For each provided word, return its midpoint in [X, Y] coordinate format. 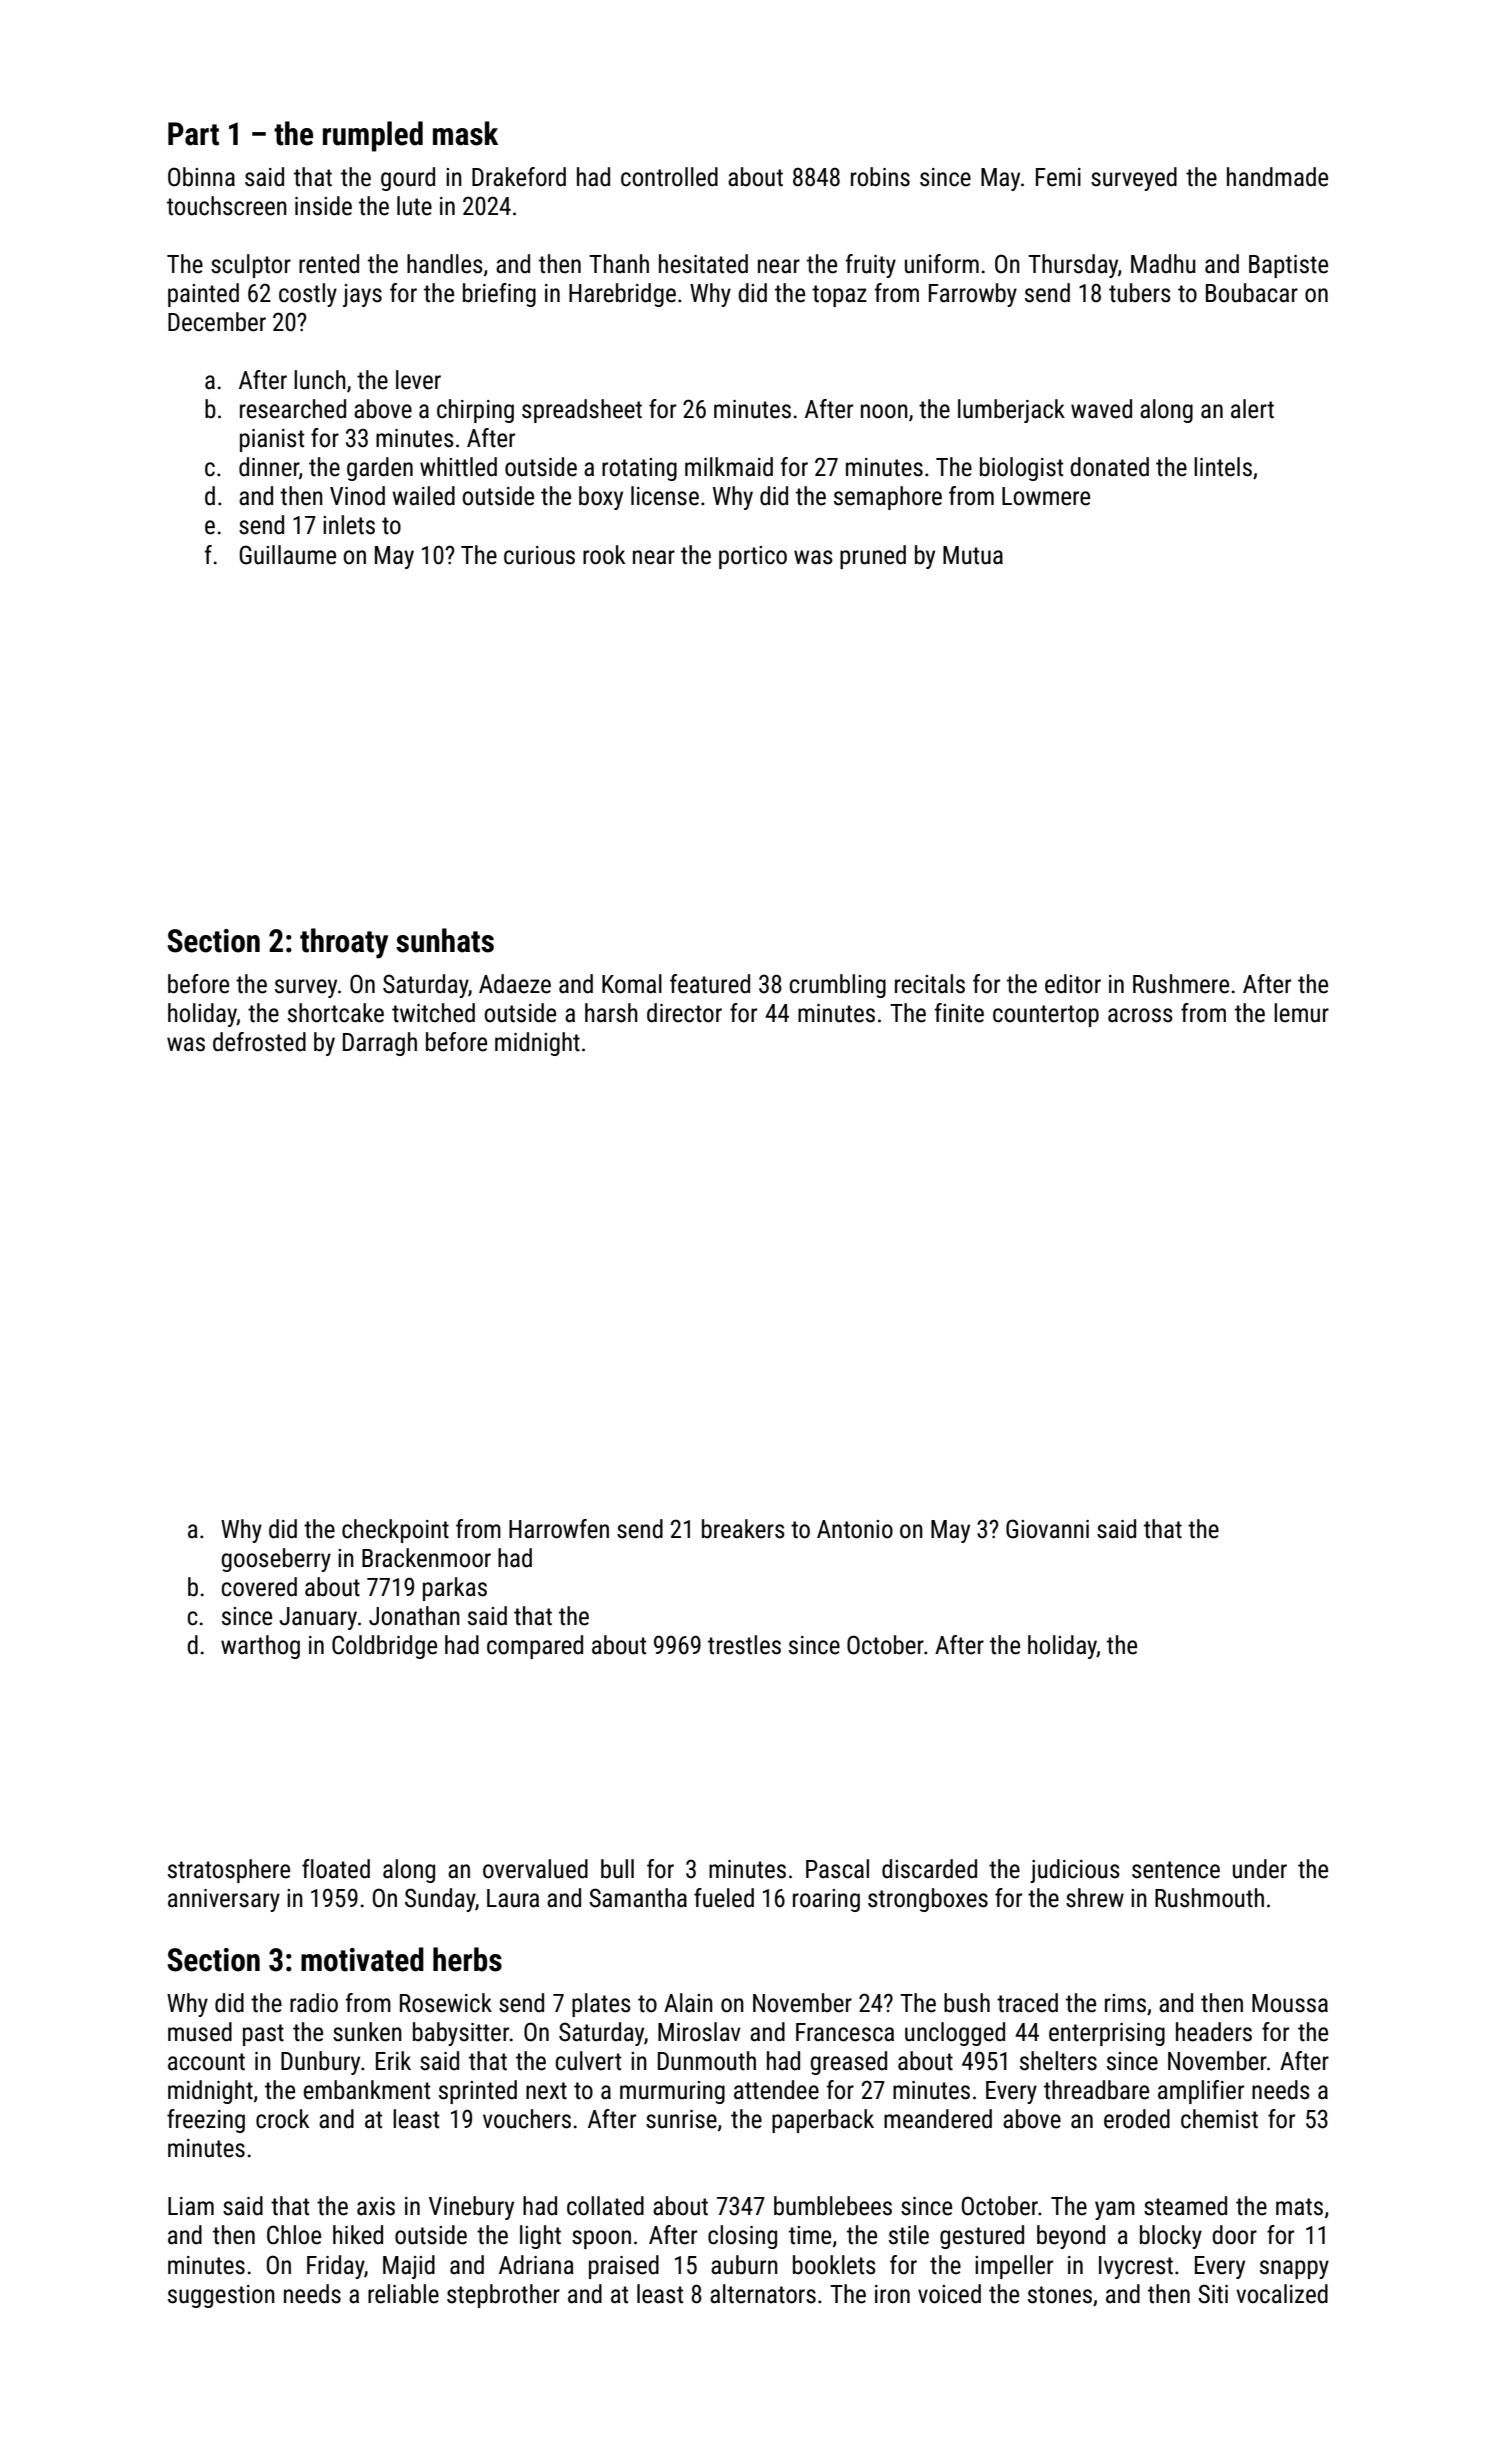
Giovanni [1047, 1529]
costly [308, 295]
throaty [344, 943]
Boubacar [1252, 293]
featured [710, 984]
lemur [1301, 1013]
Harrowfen [559, 1529]
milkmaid [729, 467]
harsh [611, 1013]
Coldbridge [384, 1647]
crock [282, 2119]
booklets [834, 2265]
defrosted [259, 1042]
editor [1073, 984]
